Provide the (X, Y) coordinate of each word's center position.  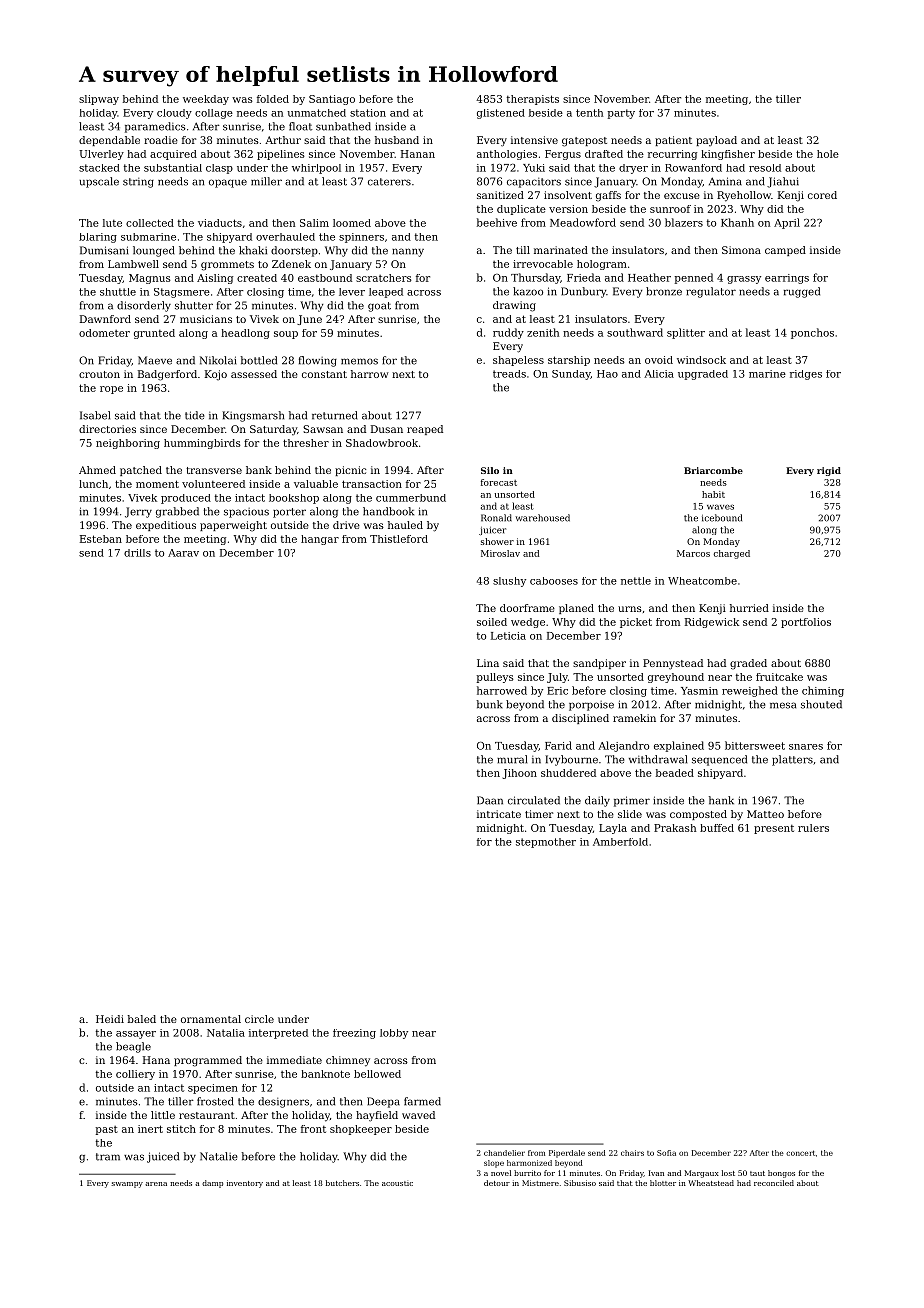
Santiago (332, 100)
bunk (490, 704)
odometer (104, 333)
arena (156, 1184)
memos (359, 361)
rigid (829, 471)
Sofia (666, 1153)
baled (142, 1019)
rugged (802, 292)
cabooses (554, 581)
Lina (488, 663)
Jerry (138, 512)
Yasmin (699, 691)
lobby (394, 1034)
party (621, 114)
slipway (99, 100)
